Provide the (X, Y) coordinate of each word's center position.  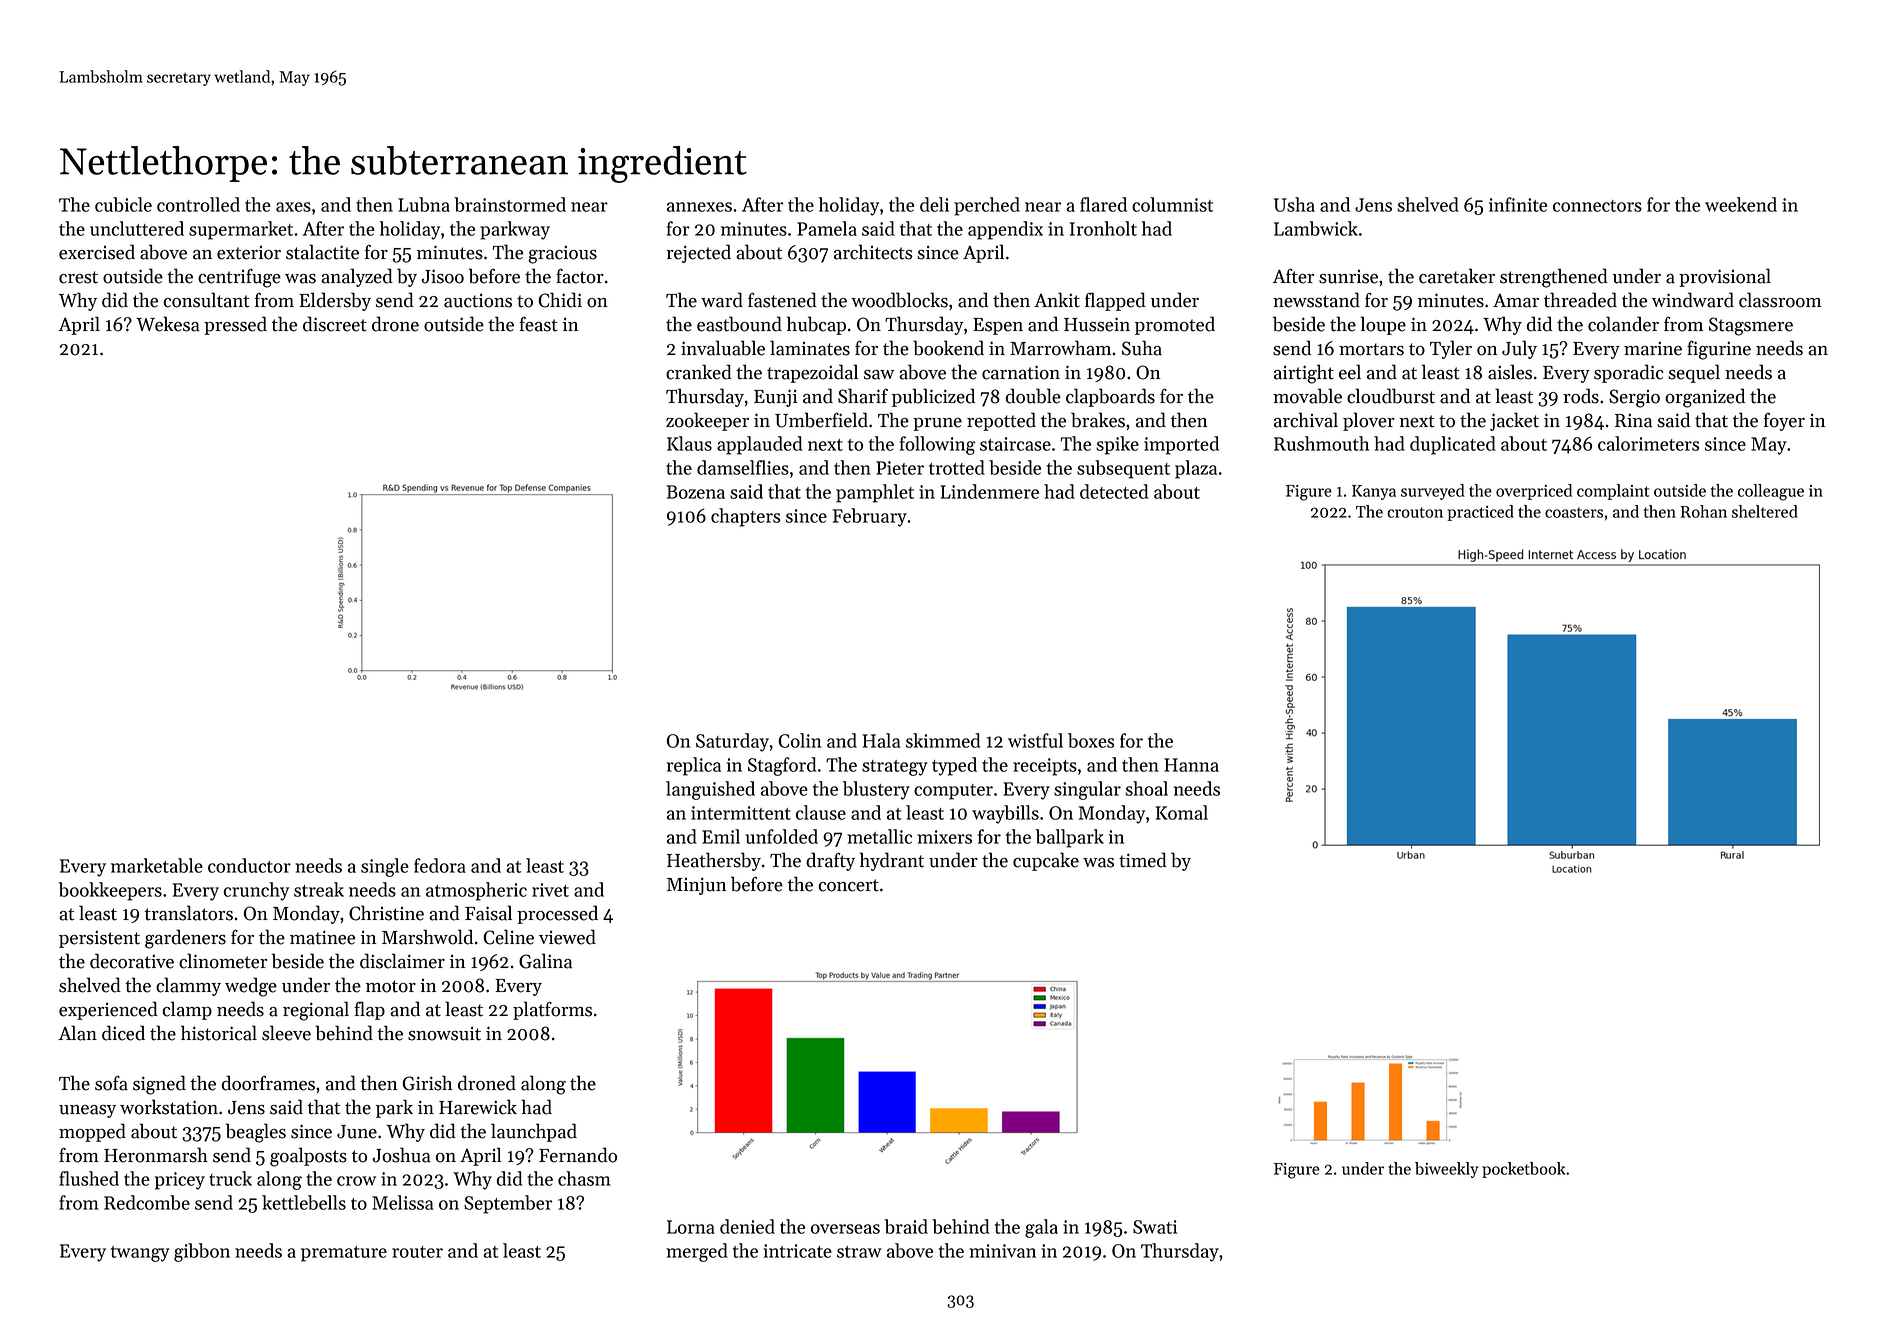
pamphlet (875, 493)
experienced (108, 1010)
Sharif (863, 396)
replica (694, 766)
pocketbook (1523, 1170)
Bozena (695, 492)
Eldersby (335, 301)
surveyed (1433, 492)
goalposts (308, 1157)
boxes (1091, 740)
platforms (552, 1010)
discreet (335, 324)
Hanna (1191, 765)
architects (873, 252)
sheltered (1765, 511)
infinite (1518, 204)
